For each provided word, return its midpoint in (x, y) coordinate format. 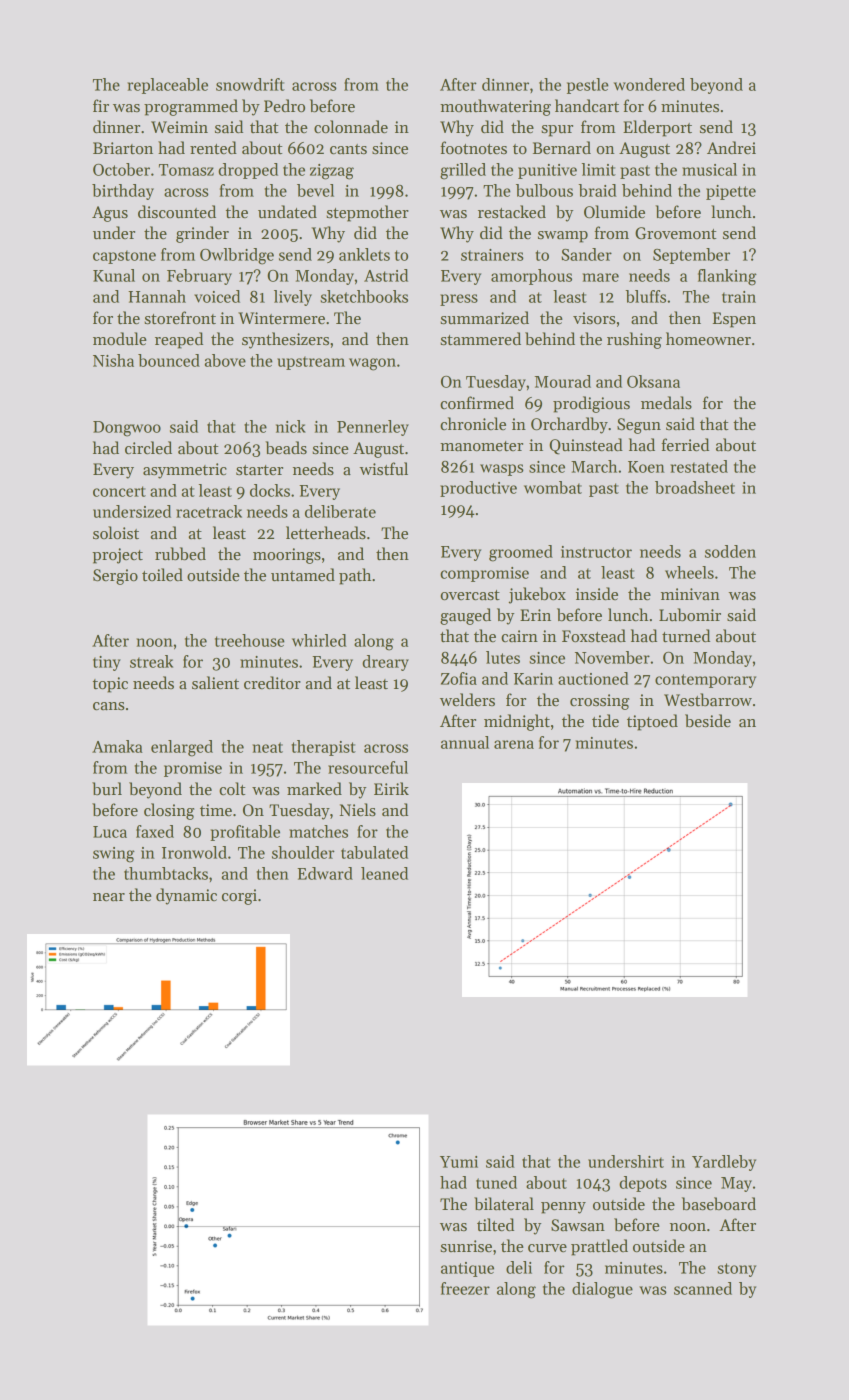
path (355, 576)
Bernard (562, 148)
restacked (512, 212)
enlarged (182, 748)
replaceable (167, 86)
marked (314, 789)
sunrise (466, 1246)
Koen (646, 467)
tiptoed (652, 722)
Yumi (459, 1162)
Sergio (115, 577)
